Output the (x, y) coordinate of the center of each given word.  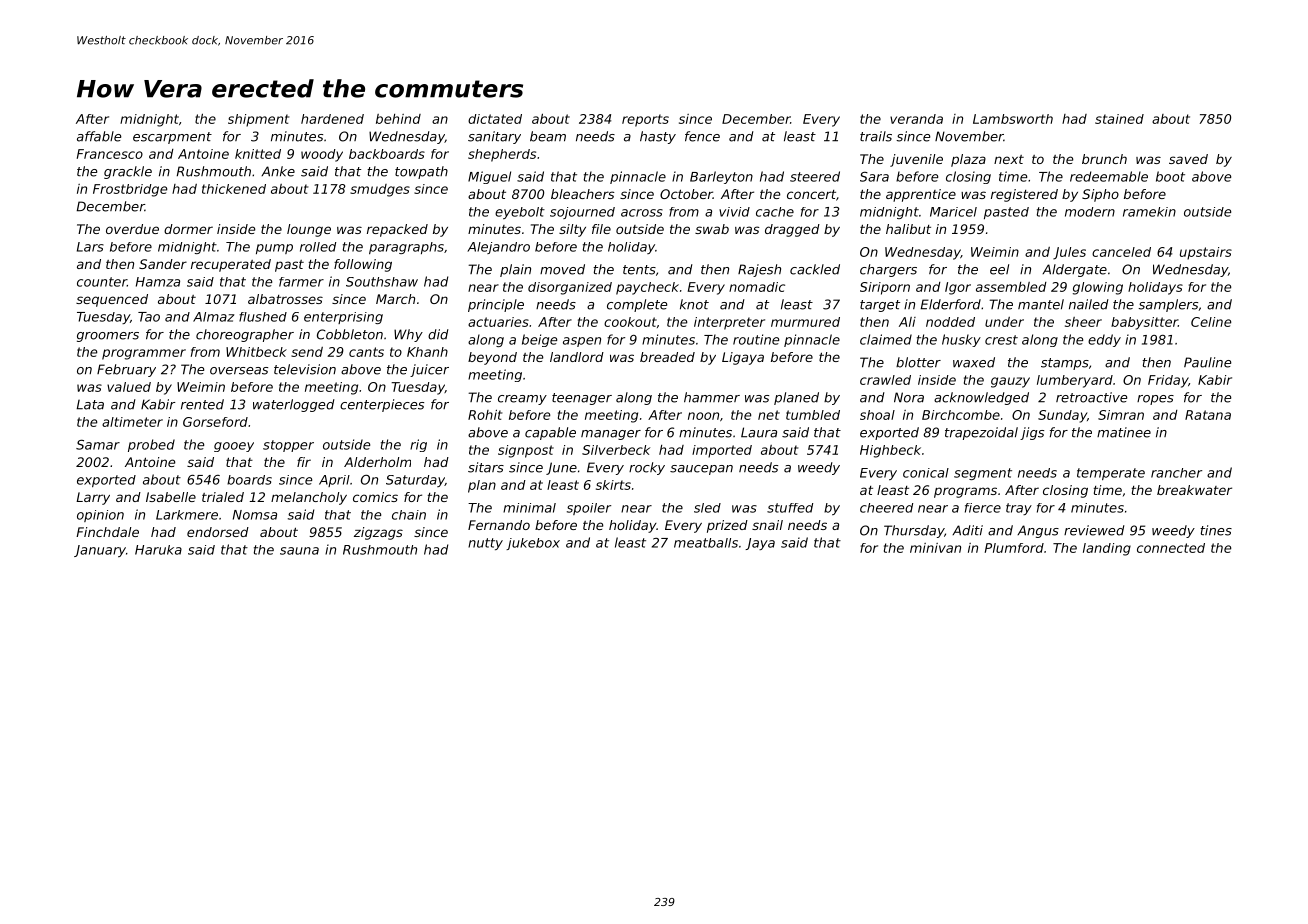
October (686, 194)
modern (1090, 212)
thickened (234, 189)
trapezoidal (981, 433)
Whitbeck (256, 352)
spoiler (589, 509)
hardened (332, 119)
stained (1119, 119)
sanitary (494, 137)
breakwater (1194, 490)
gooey (234, 447)
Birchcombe (961, 415)
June (561, 468)
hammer (712, 397)
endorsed (218, 532)
